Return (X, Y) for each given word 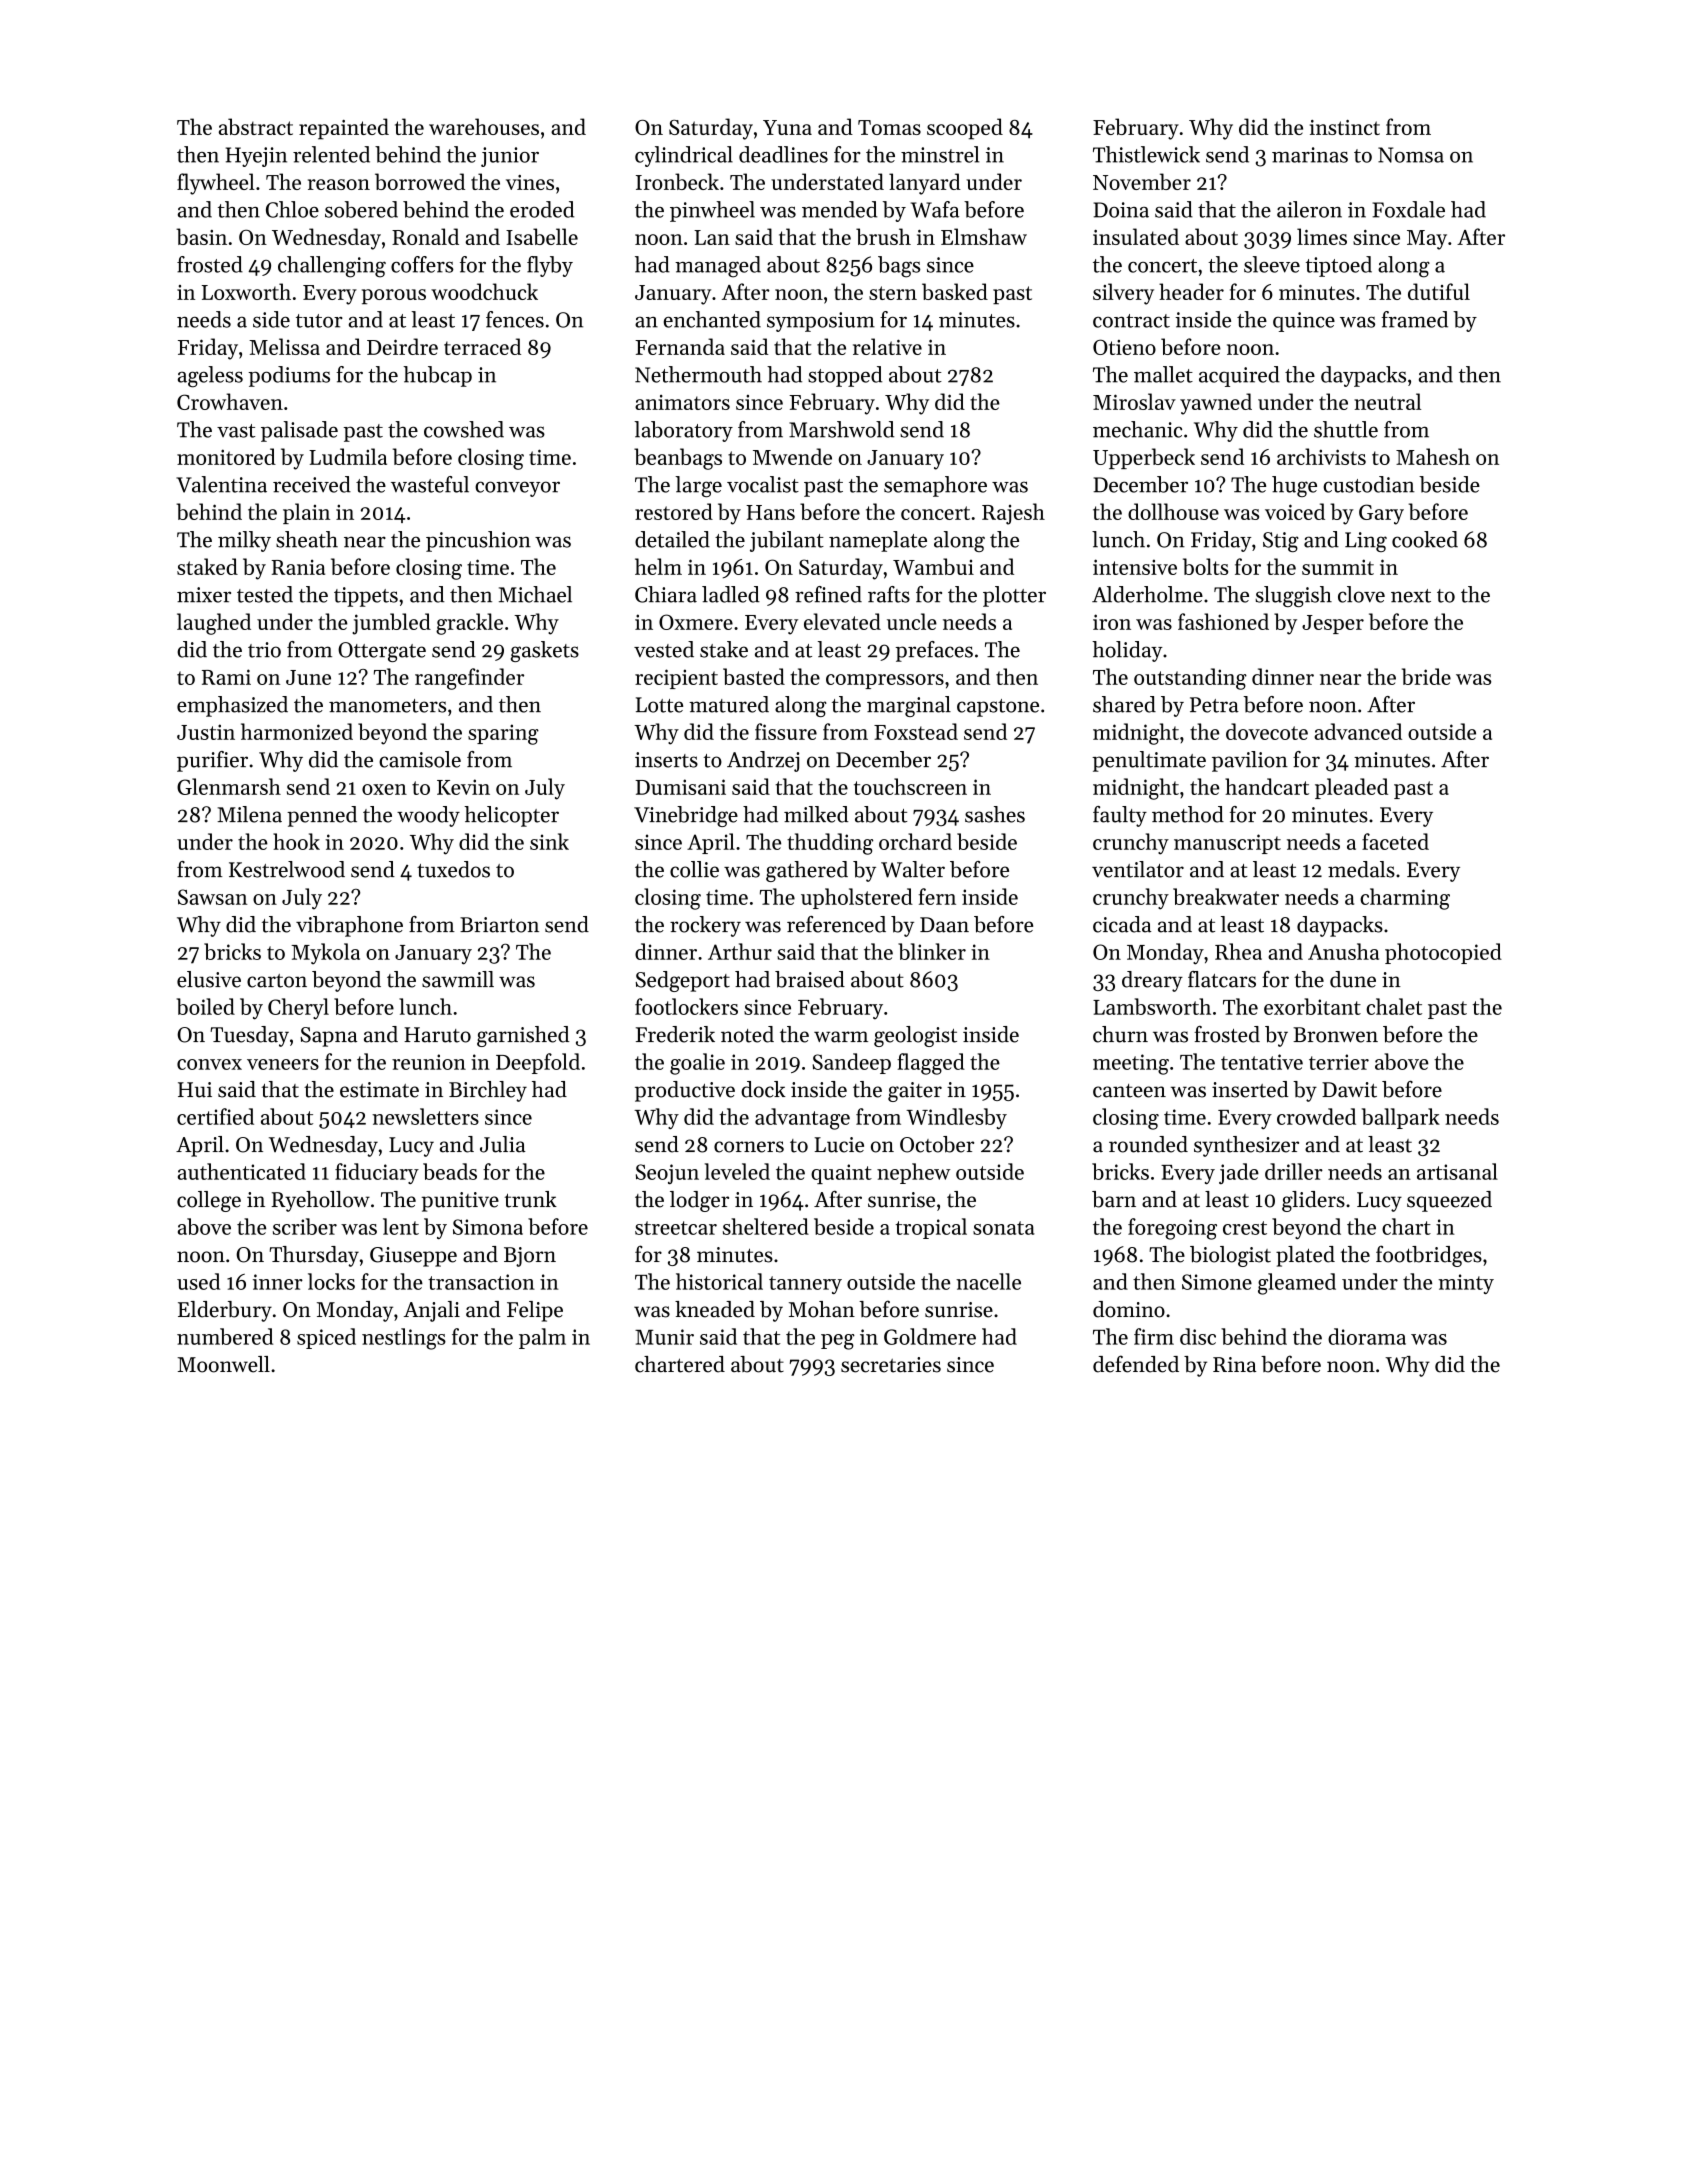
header (1191, 291)
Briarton (499, 925)
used (198, 1281)
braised (810, 979)
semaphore (935, 486)
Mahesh (1433, 456)
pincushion (478, 541)
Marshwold (841, 429)
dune (1353, 979)
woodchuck (484, 291)
